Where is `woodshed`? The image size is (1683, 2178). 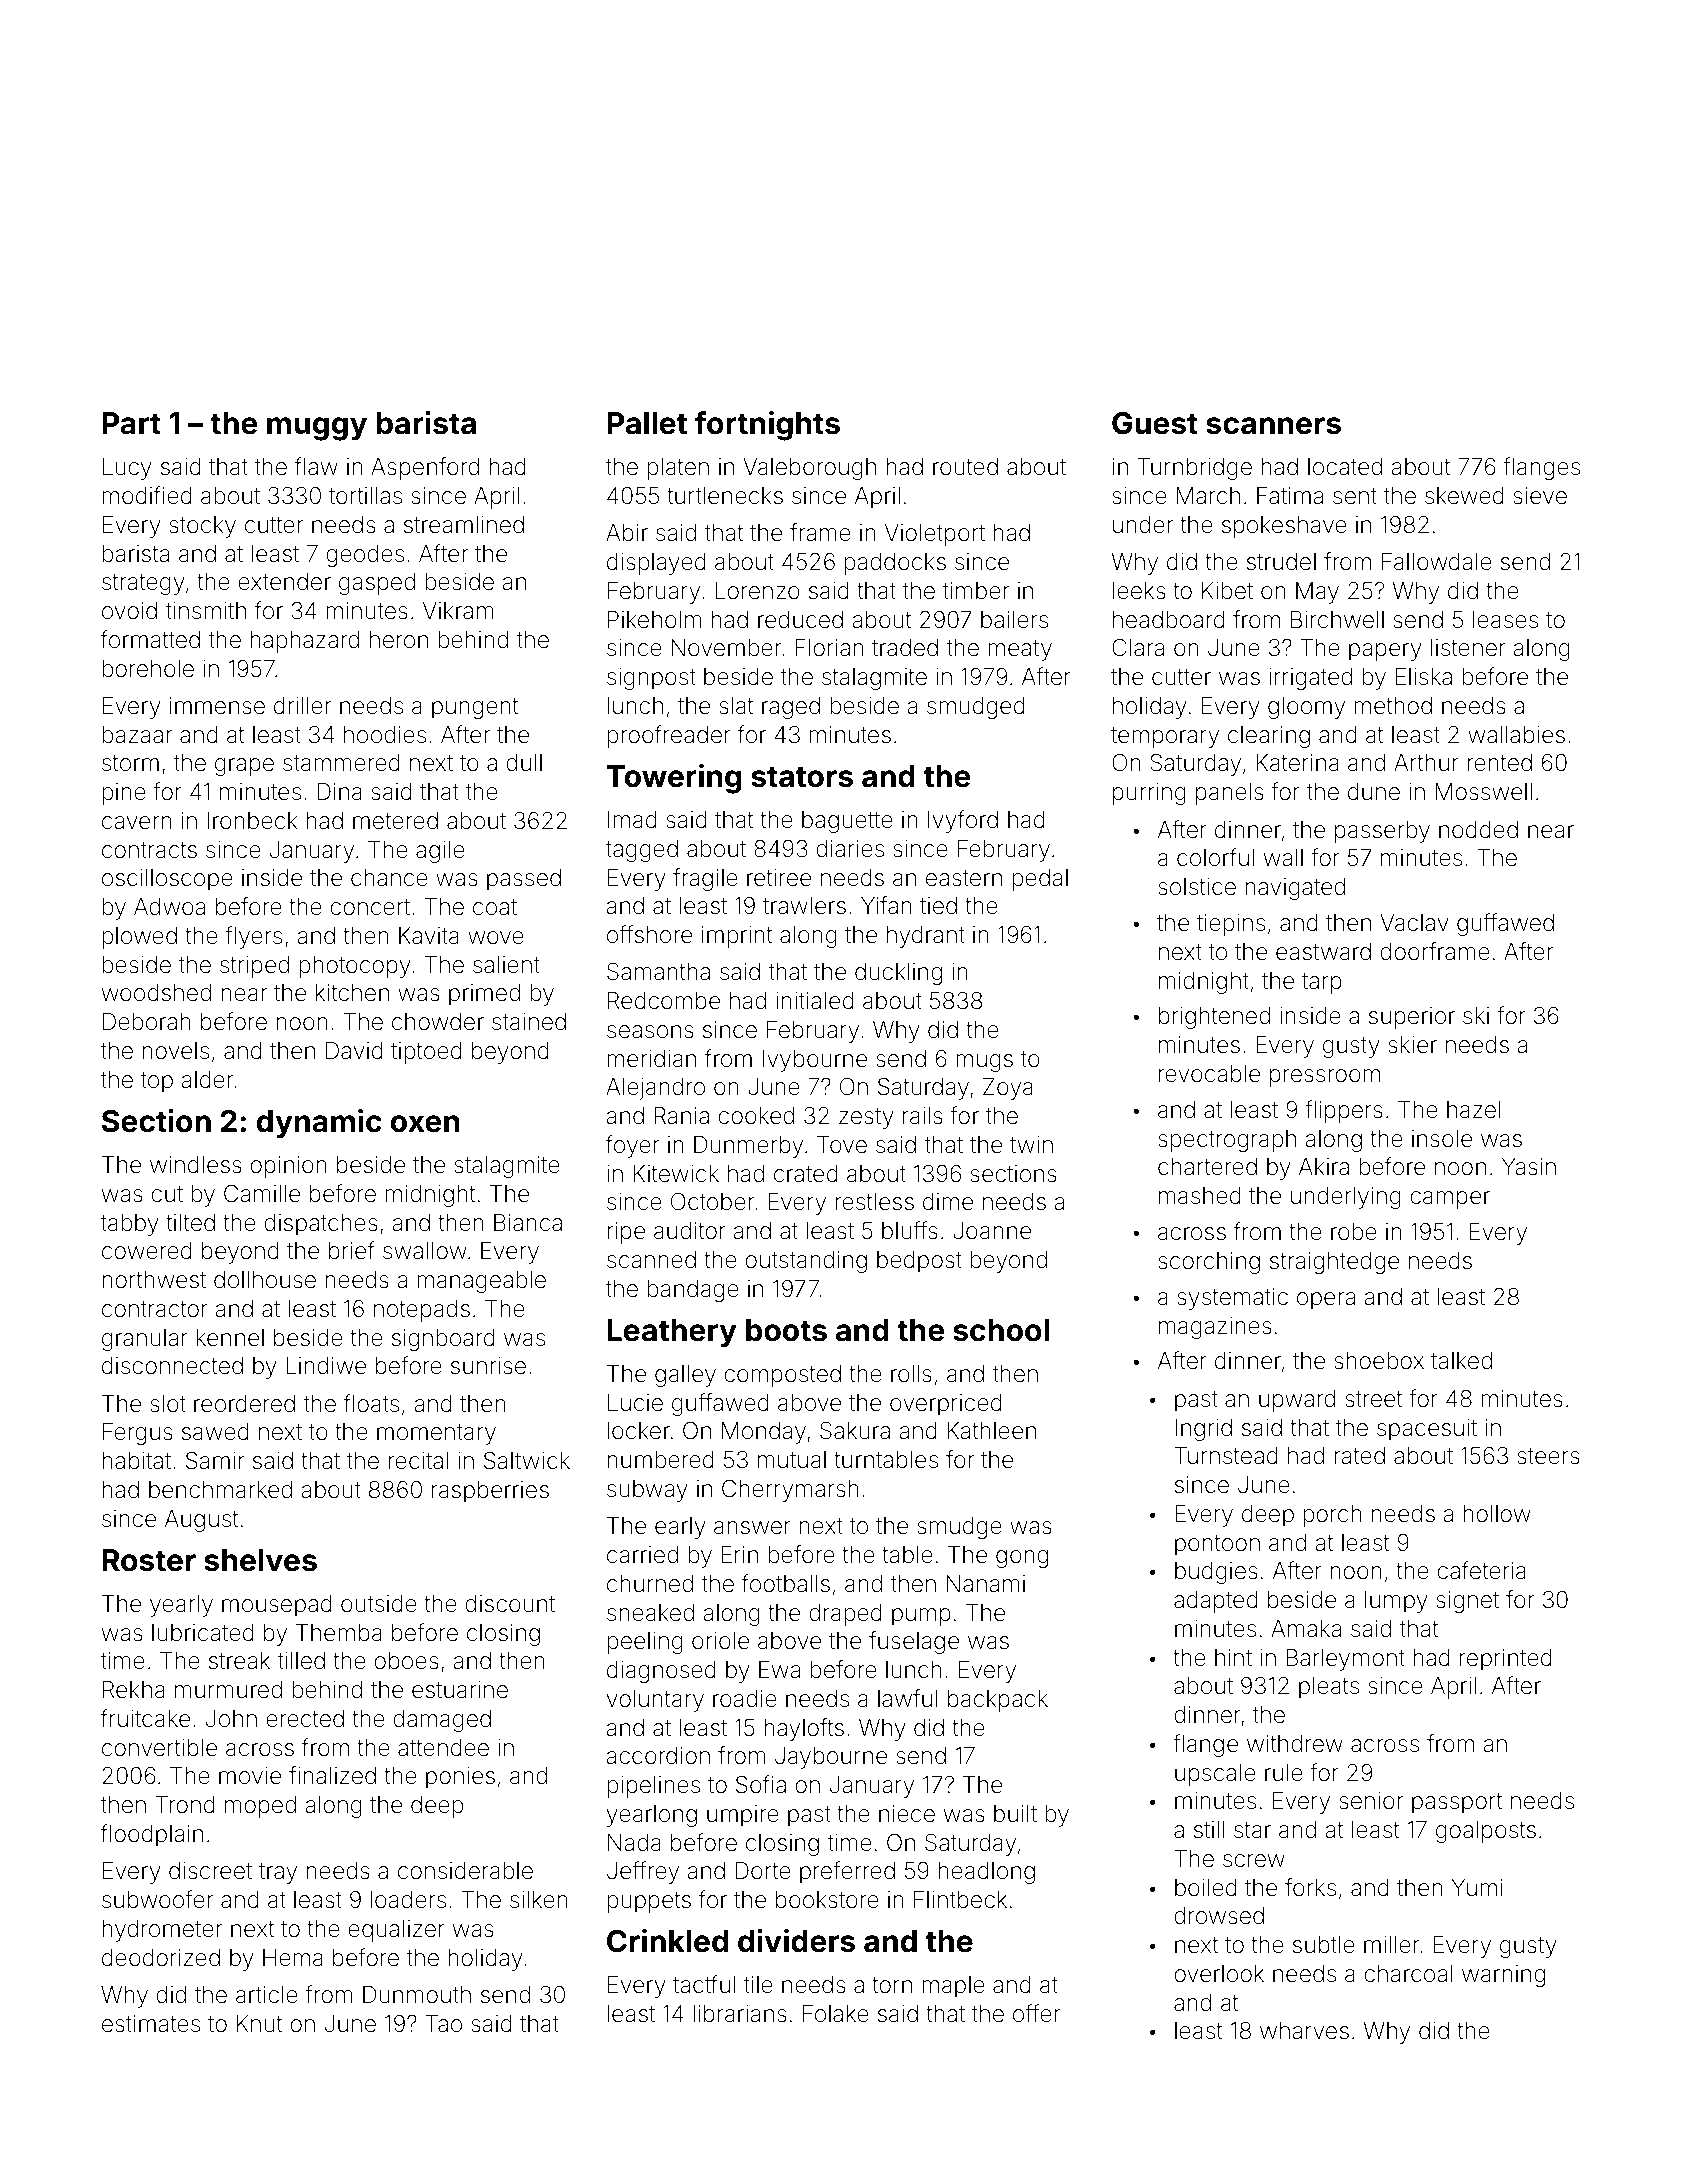 woodshed is located at coordinates (156, 993).
